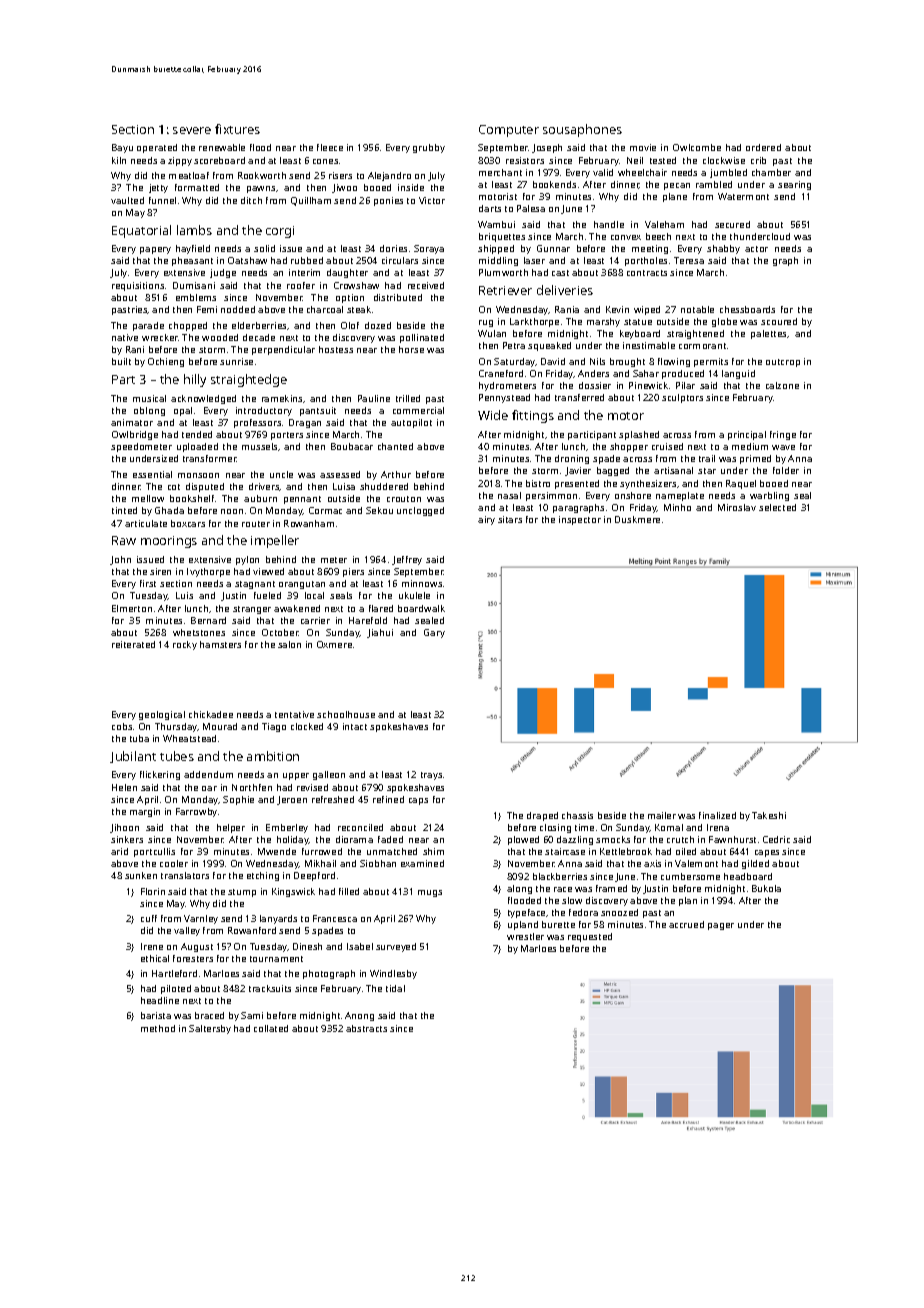  What do you see at coordinates (509, 131) in the document?
I see `Computer` at bounding box center [509, 131].
